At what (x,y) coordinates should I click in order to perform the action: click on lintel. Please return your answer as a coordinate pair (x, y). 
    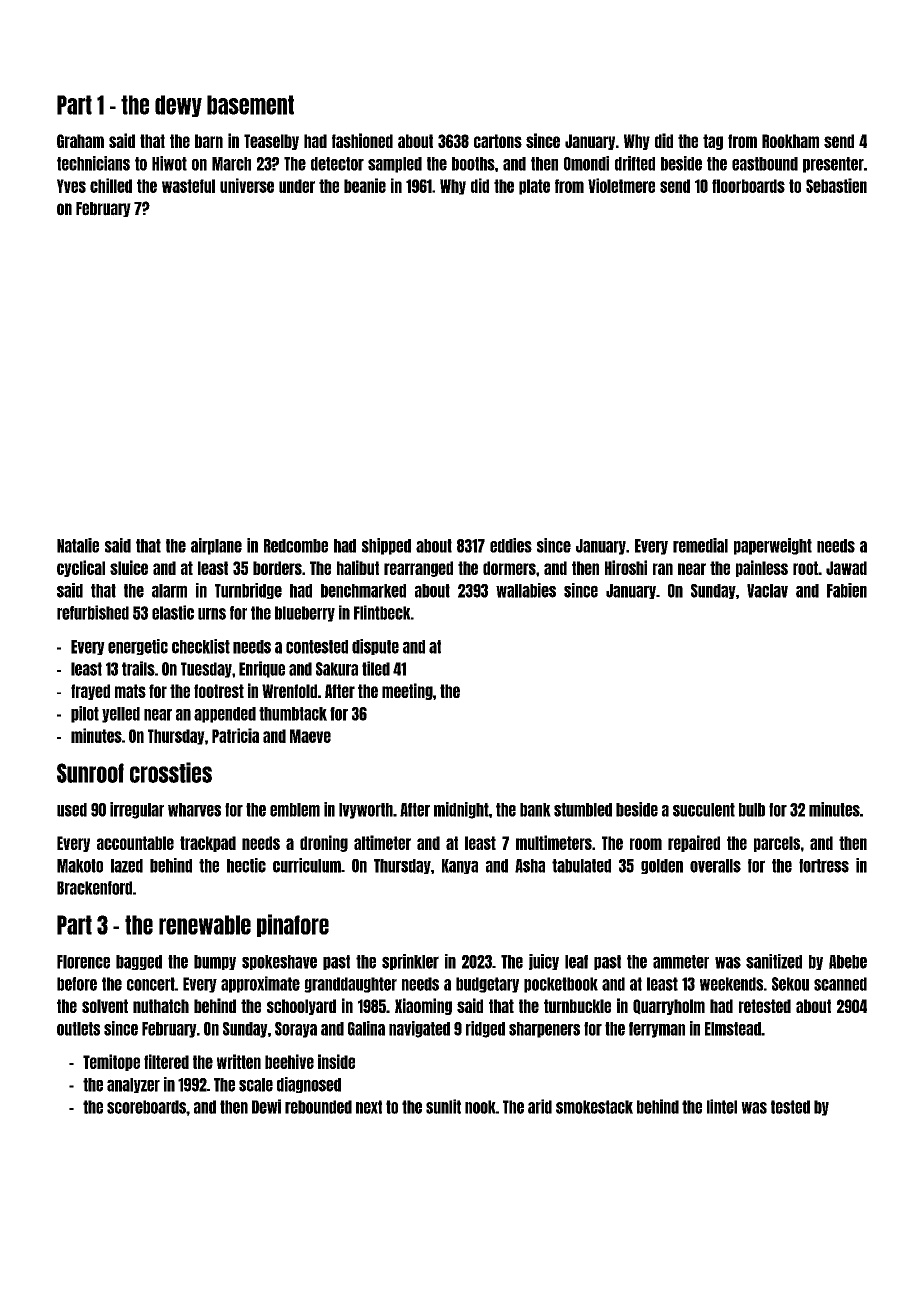
    Looking at the image, I should click on (722, 1106).
